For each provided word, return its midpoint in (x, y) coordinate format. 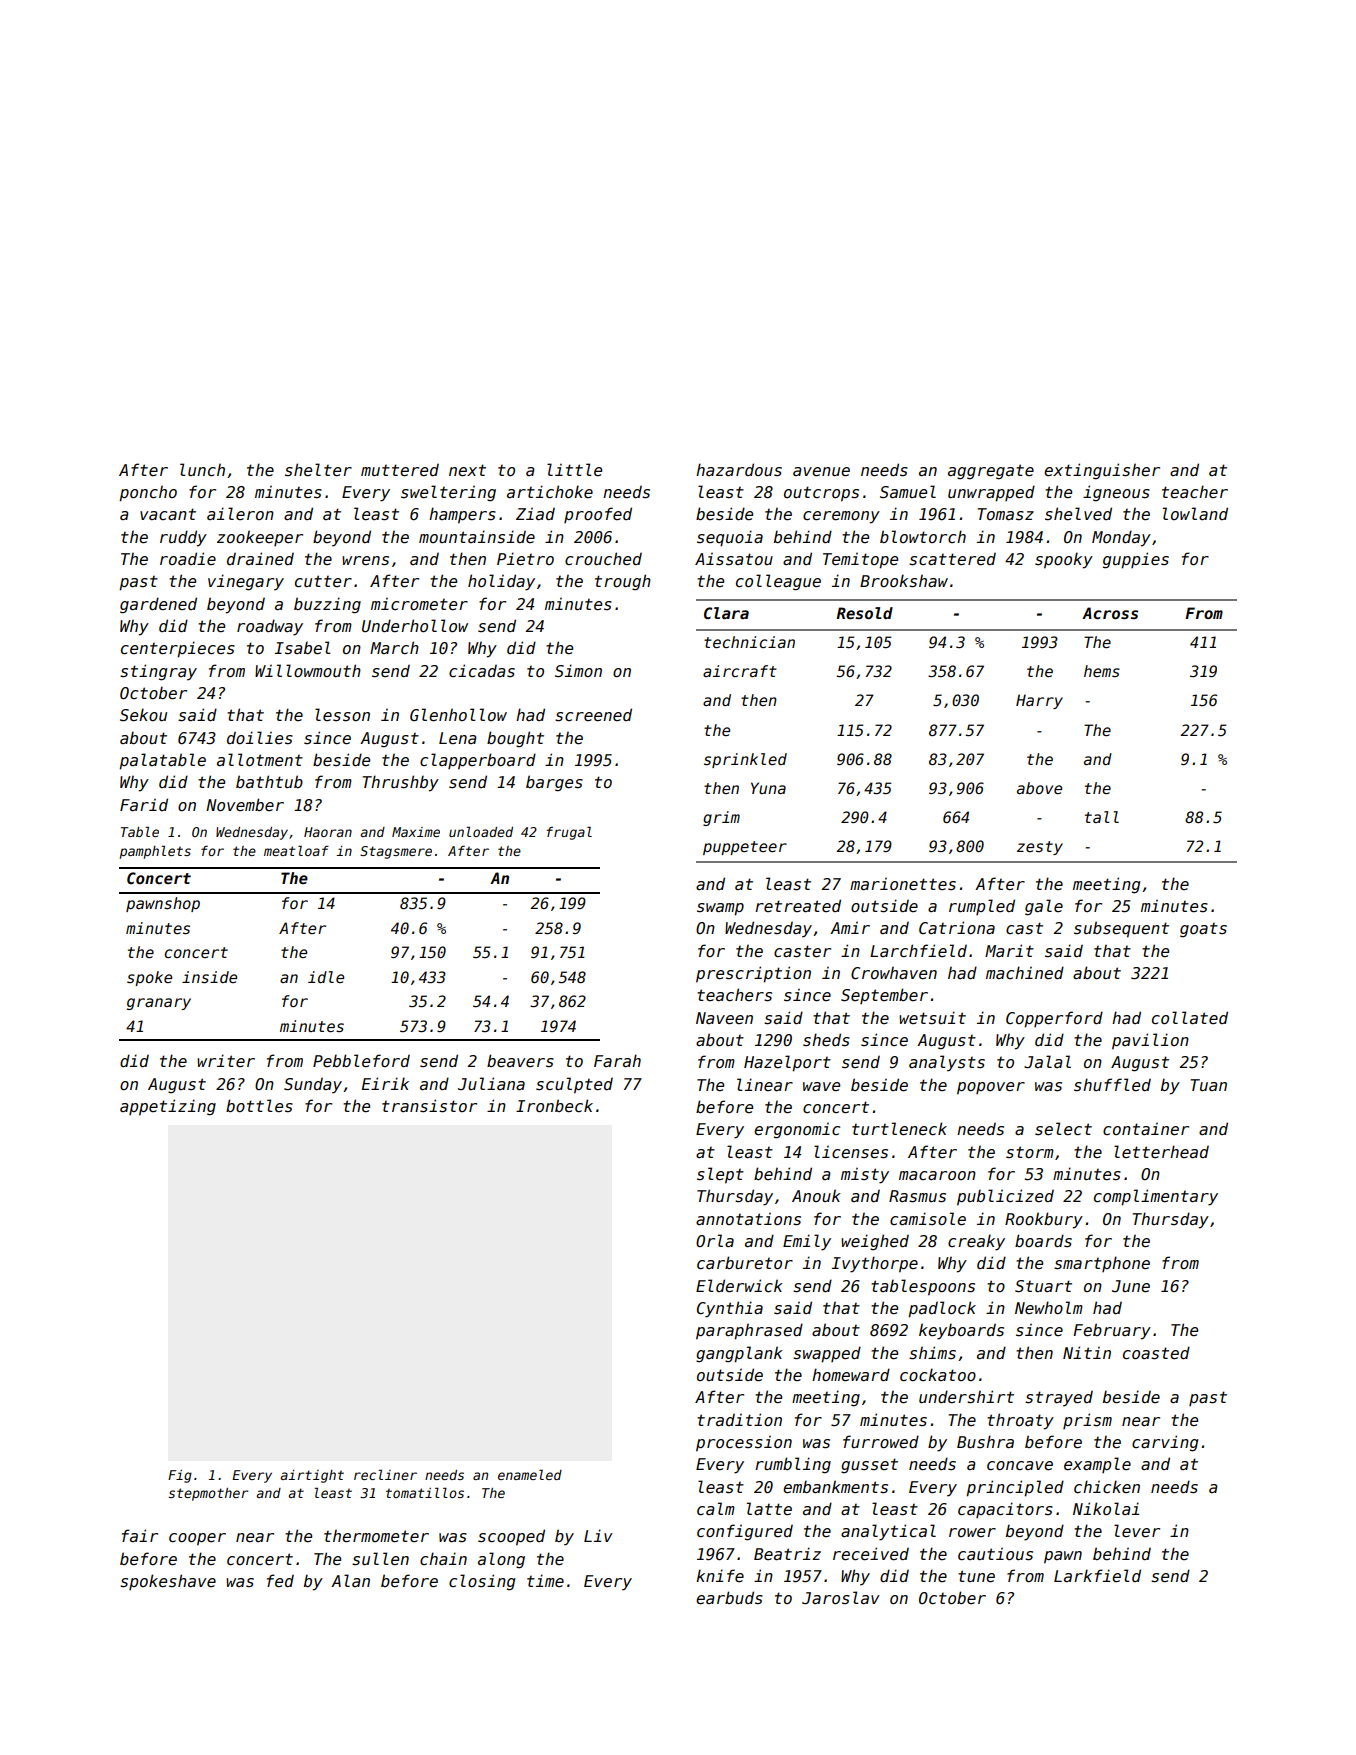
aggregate (991, 472)
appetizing (168, 1107)
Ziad (535, 513)
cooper (197, 1539)
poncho (148, 494)
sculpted (574, 1085)
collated (1190, 1017)
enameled (530, 1474)
